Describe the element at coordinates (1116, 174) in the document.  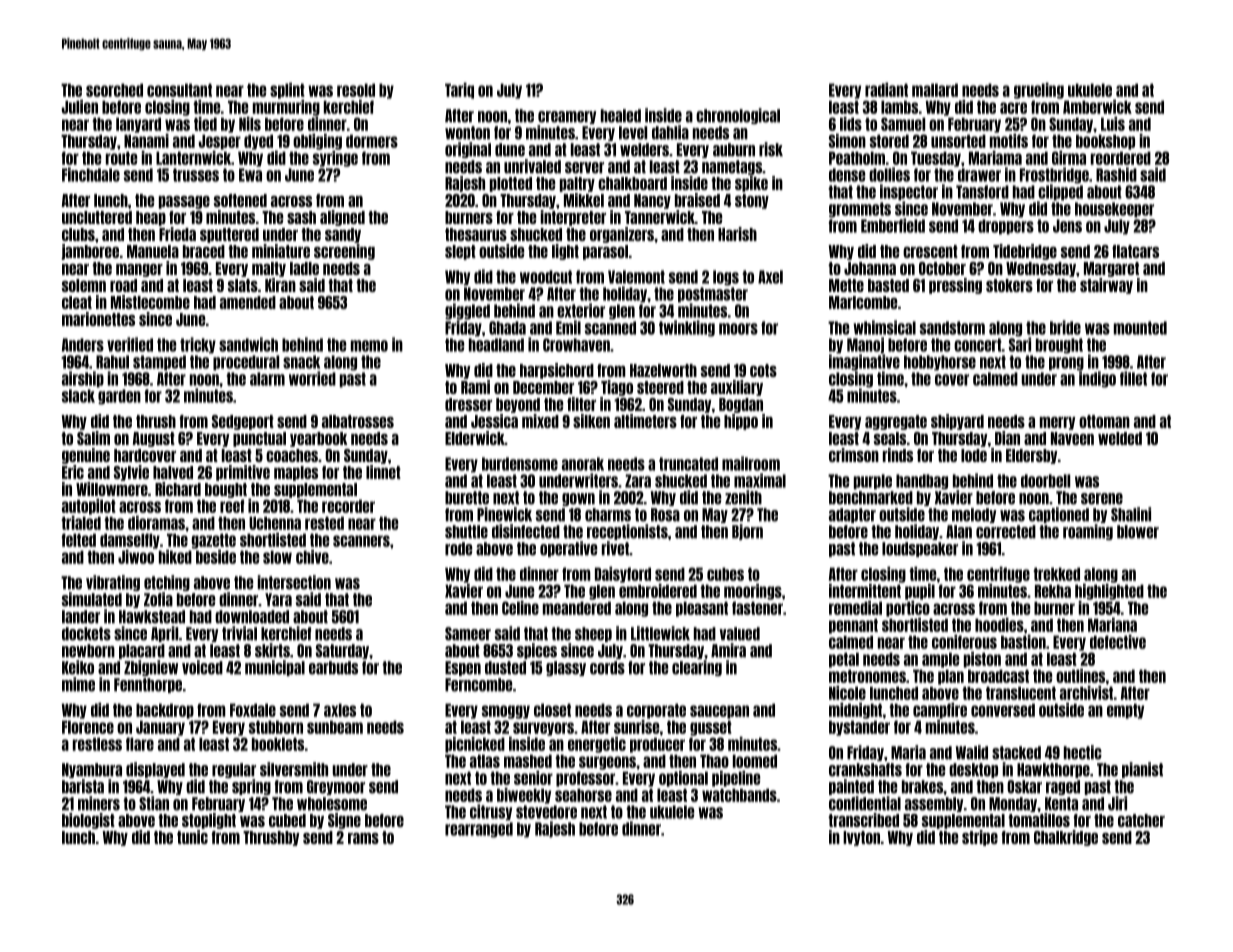
I see `Rashid` at that location.
